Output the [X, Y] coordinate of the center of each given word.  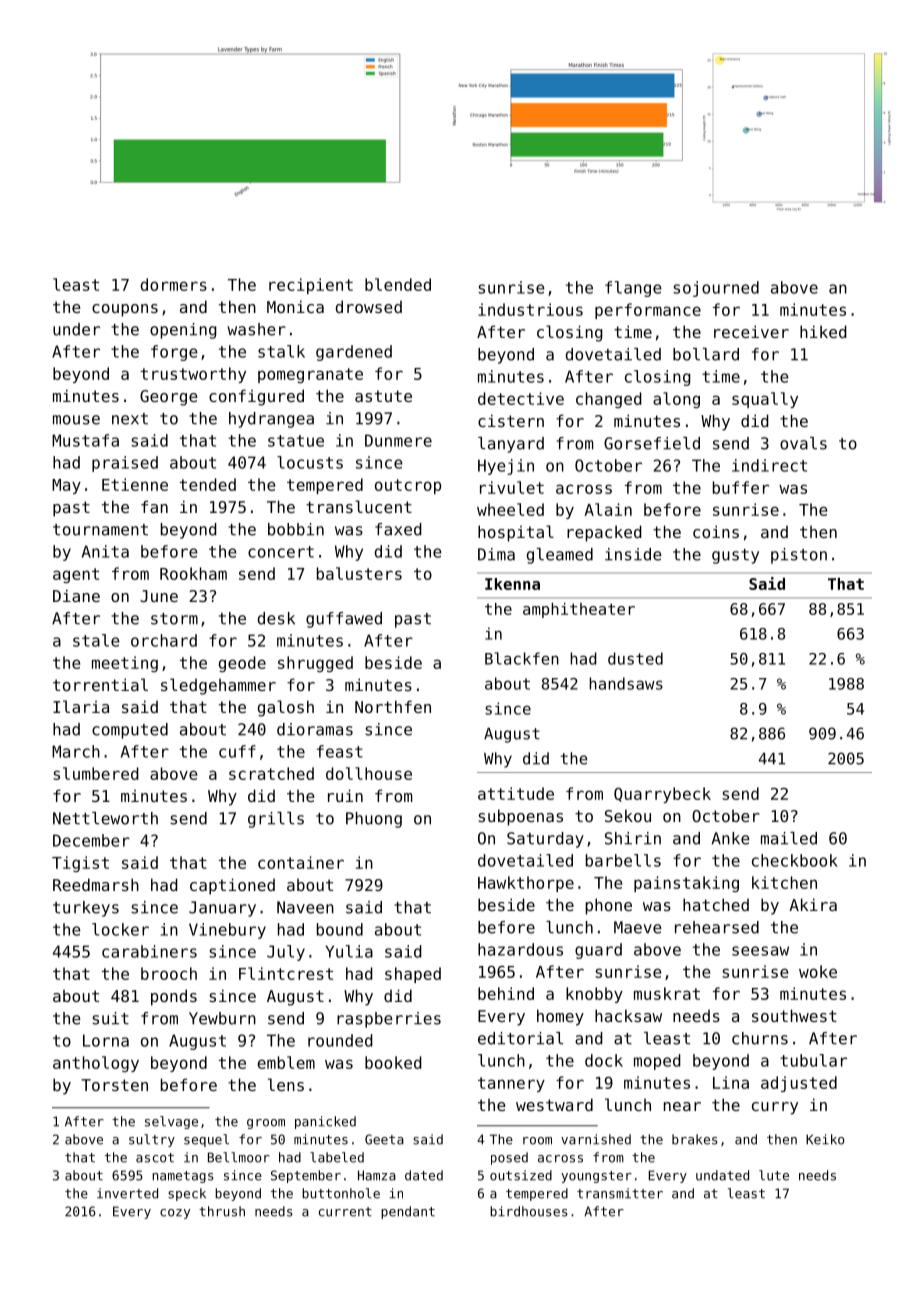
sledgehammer [218, 686]
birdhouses [529, 1211]
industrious [530, 309]
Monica [295, 306]
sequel [206, 1140]
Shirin [633, 838]
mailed [789, 838]
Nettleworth [105, 818]
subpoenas [521, 817]
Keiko [825, 1139]
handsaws [626, 683]
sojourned [716, 289]
